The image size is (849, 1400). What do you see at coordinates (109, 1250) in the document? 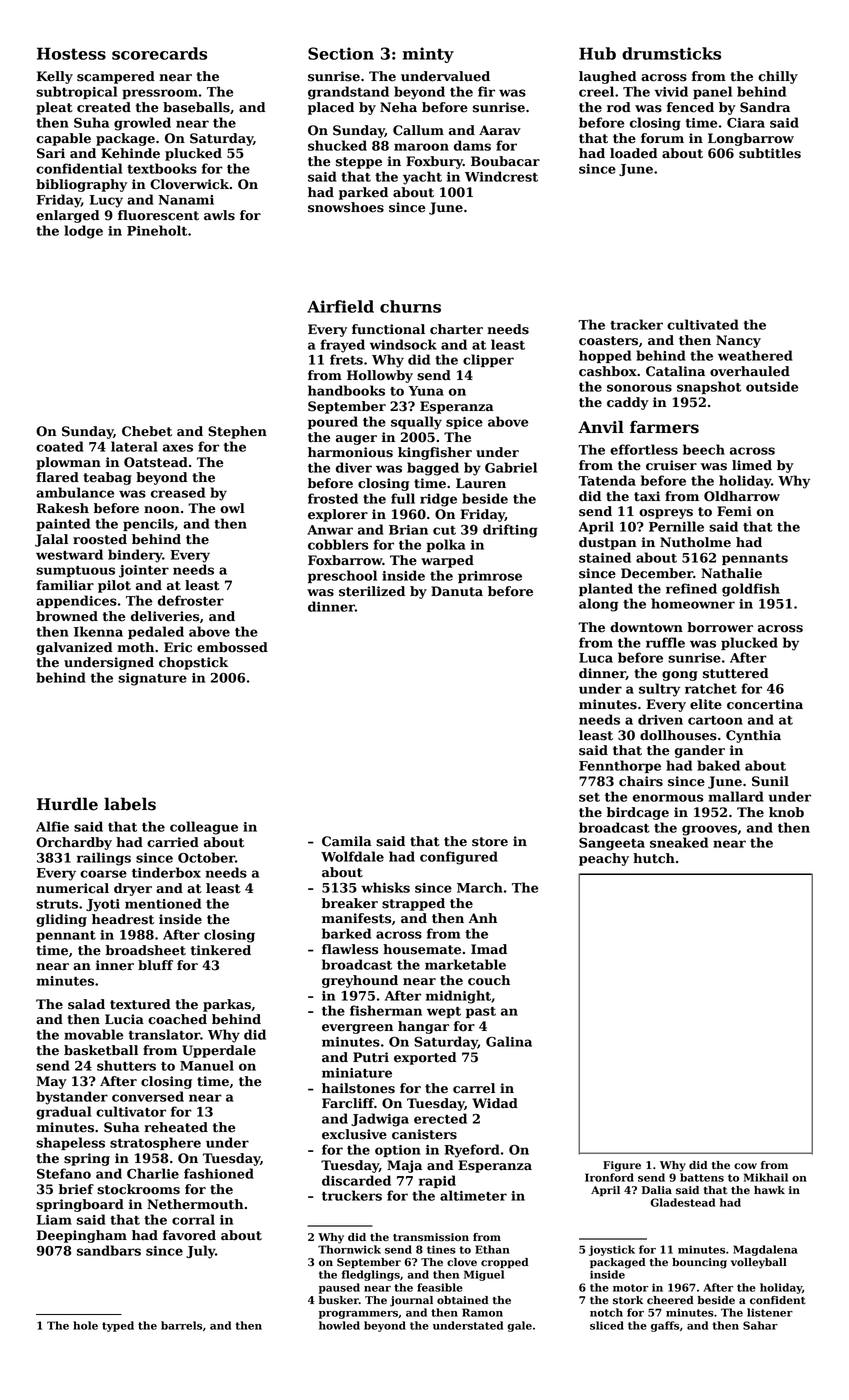
I see `sandbars` at bounding box center [109, 1250].
